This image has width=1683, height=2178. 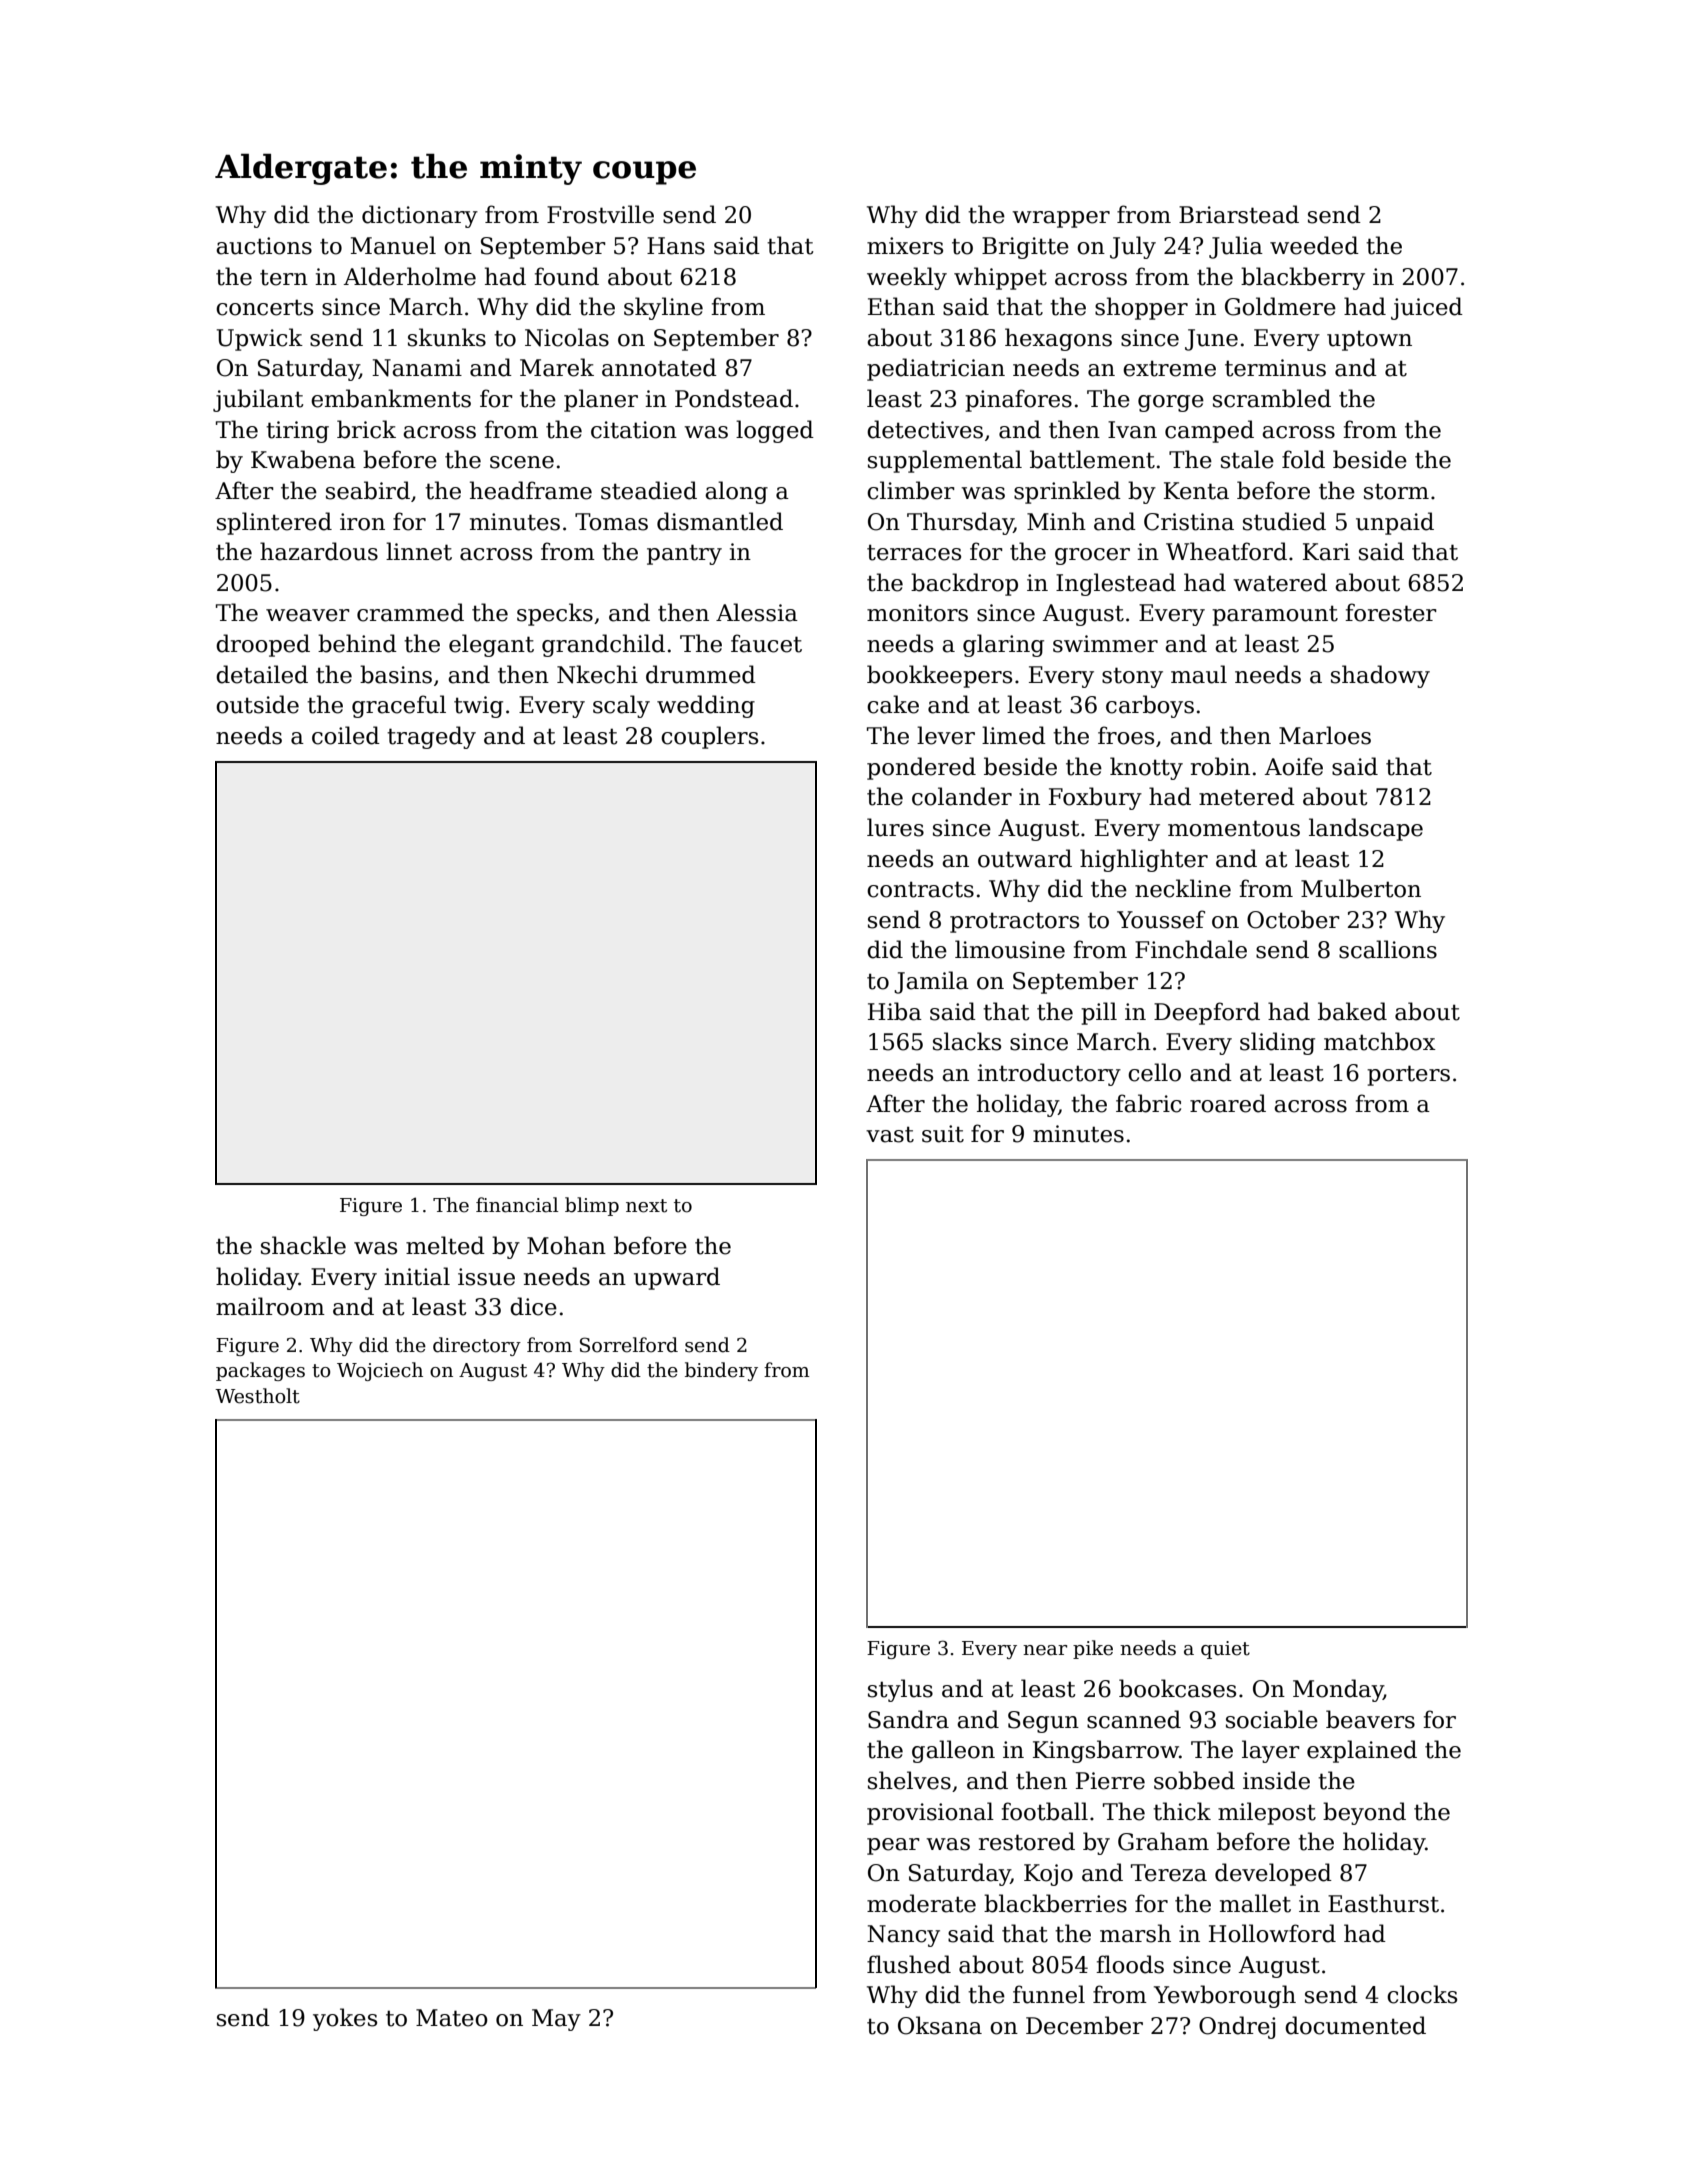 What do you see at coordinates (1422, 1994) in the image?
I see `clocks` at bounding box center [1422, 1994].
